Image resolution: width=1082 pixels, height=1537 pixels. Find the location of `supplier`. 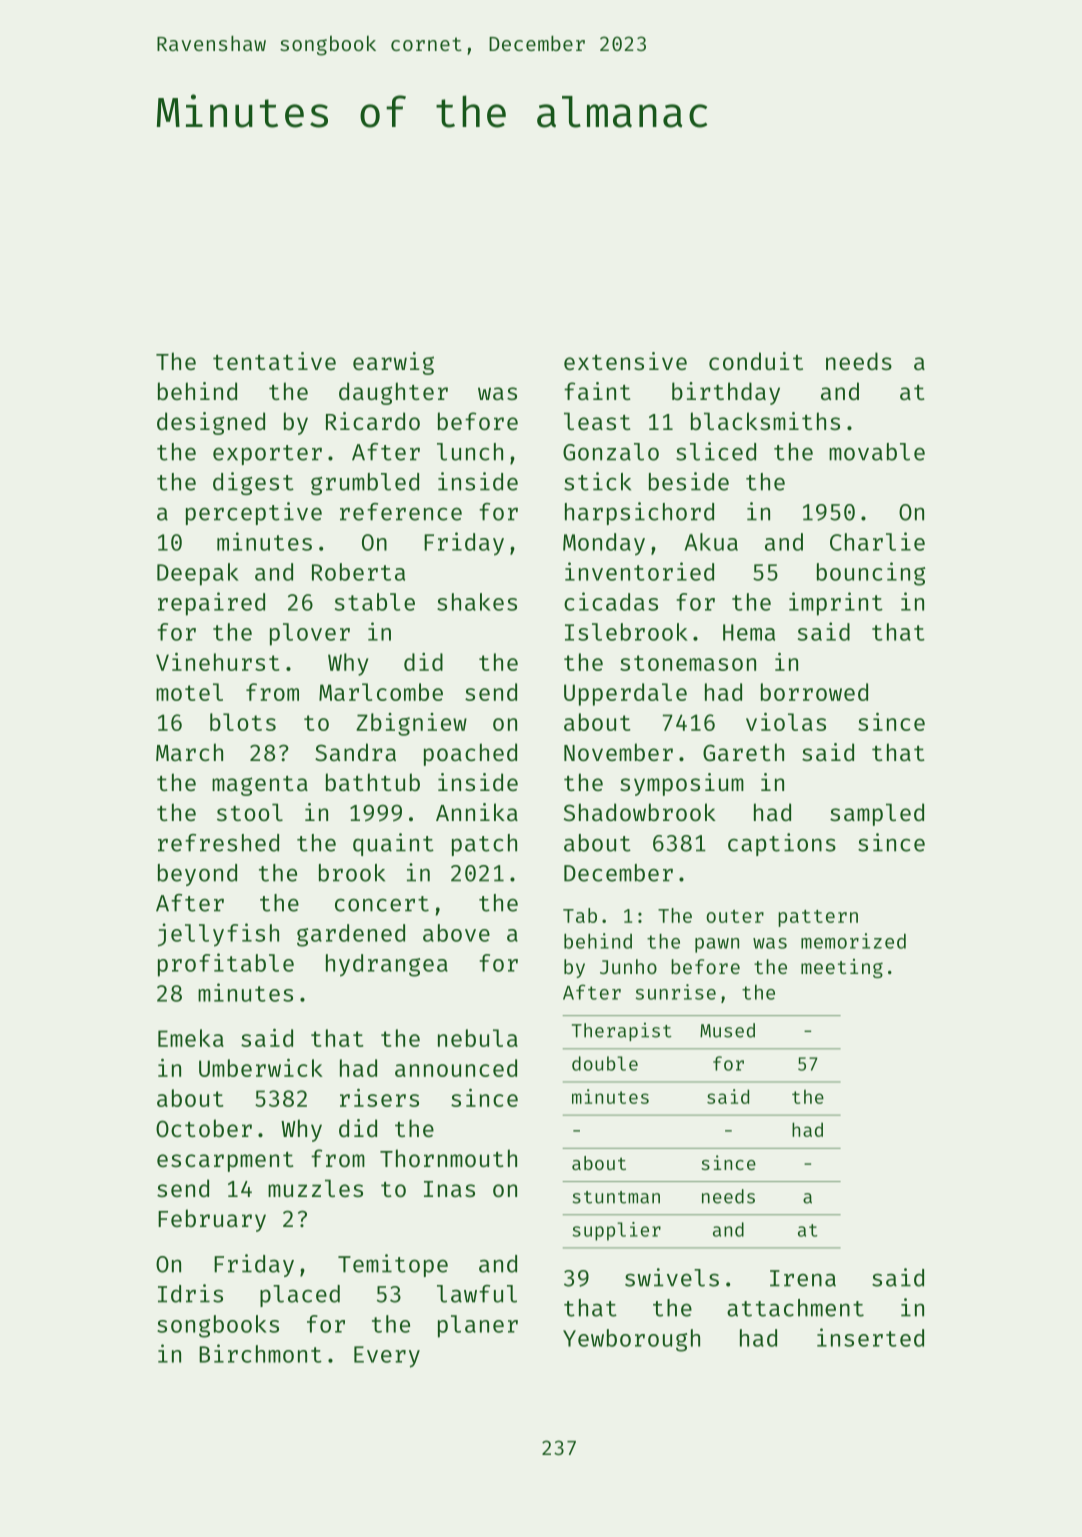

supplier is located at coordinates (616, 1231).
